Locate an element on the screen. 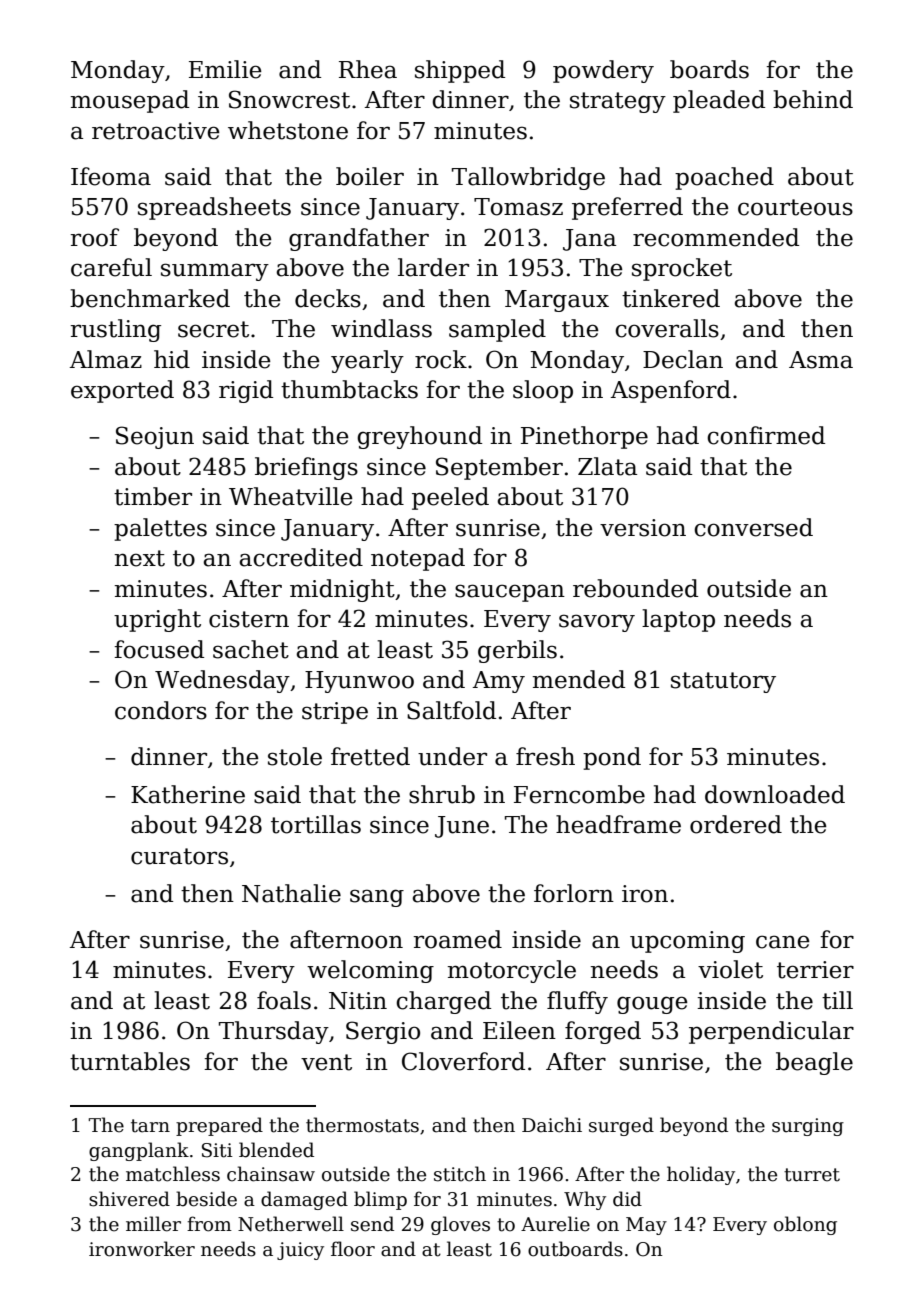 The image size is (924, 1311). Rhea is located at coordinates (368, 69).
